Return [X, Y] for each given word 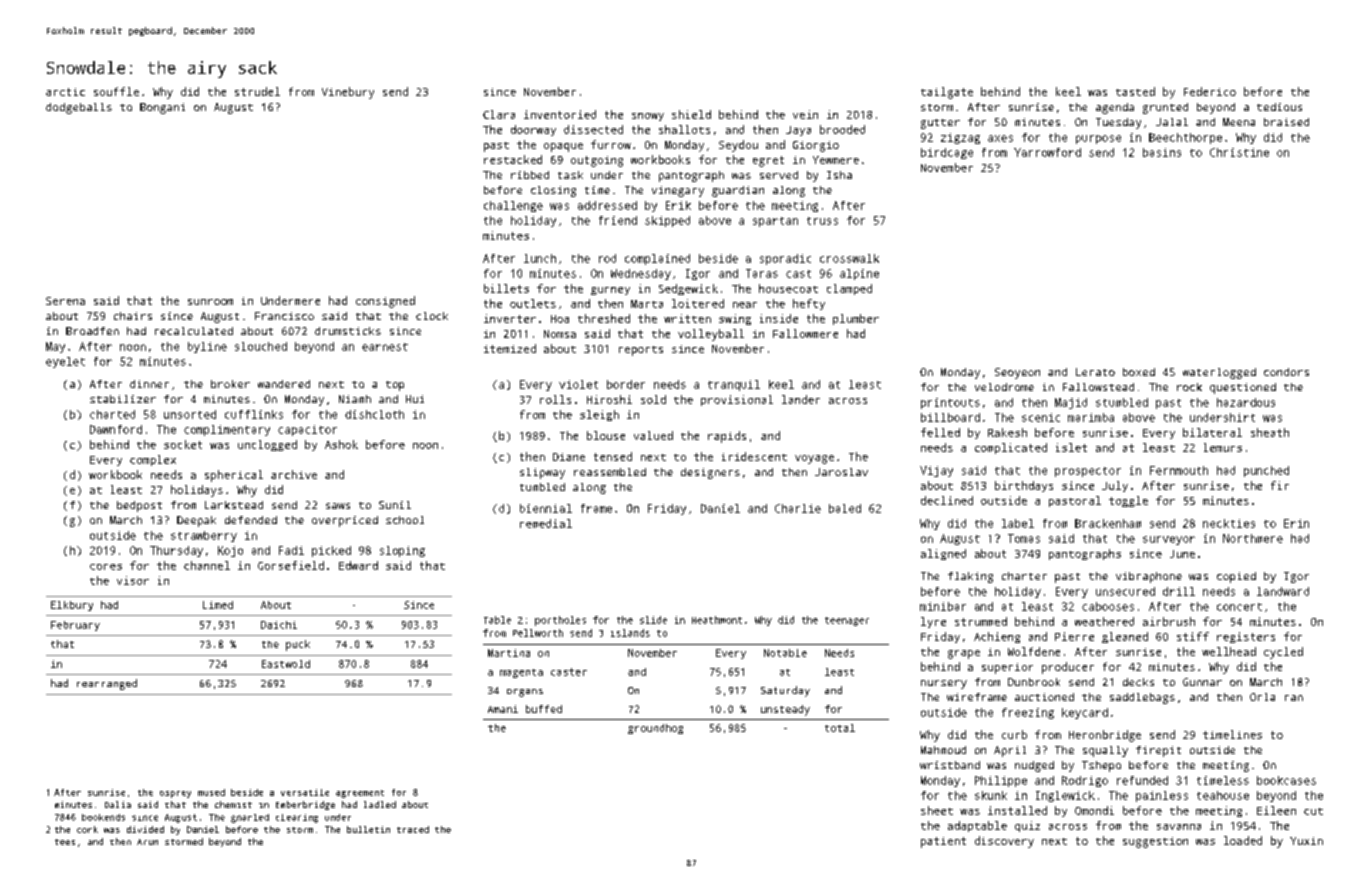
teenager [847, 621]
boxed [1139, 372]
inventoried [560, 114]
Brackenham [1108, 523]
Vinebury [348, 93]
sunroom [210, 302]
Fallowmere [805, 333]
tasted [1135, 91]
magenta [521, 673]
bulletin [368, 829]
